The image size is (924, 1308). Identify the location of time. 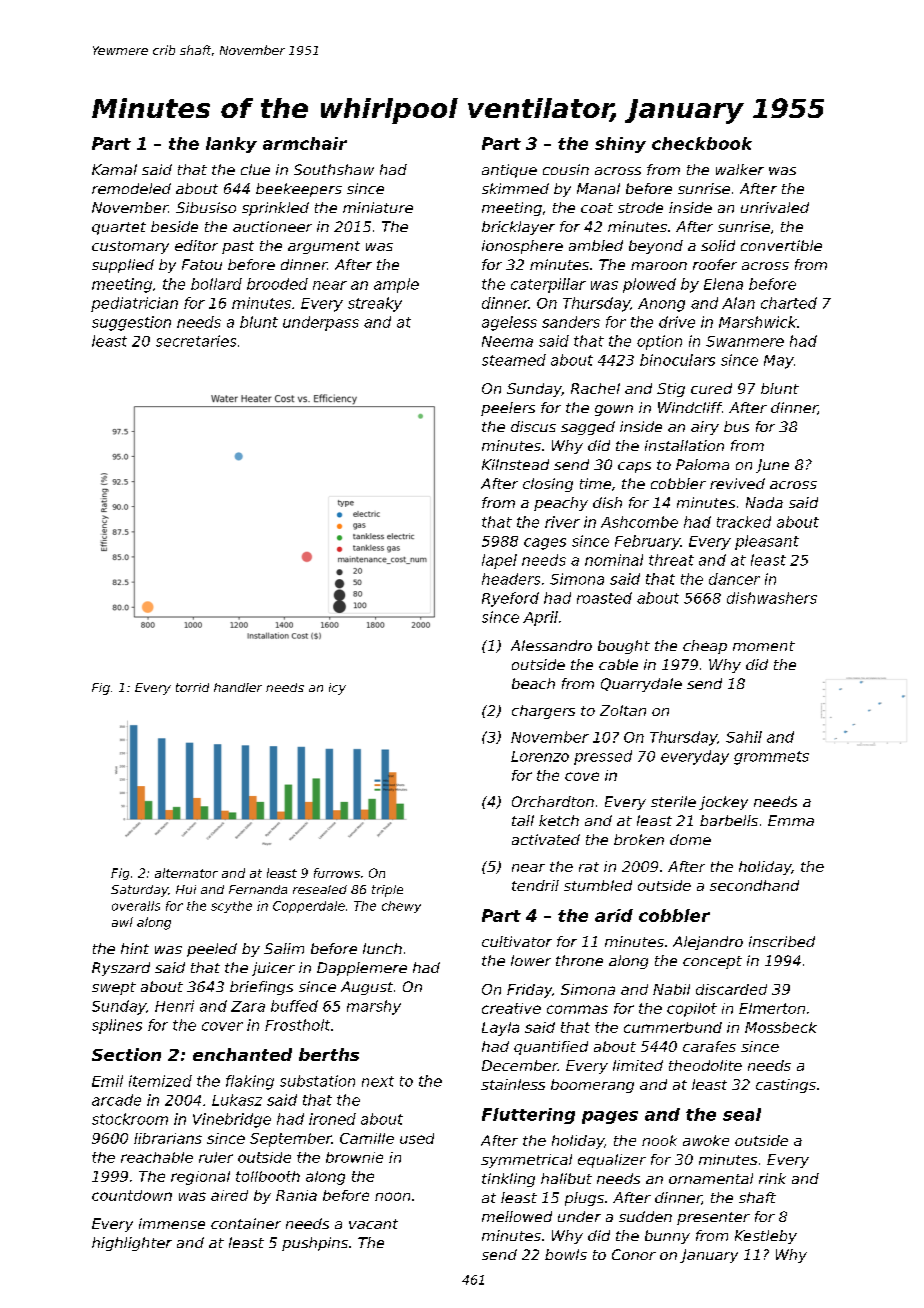
(595, 483).
